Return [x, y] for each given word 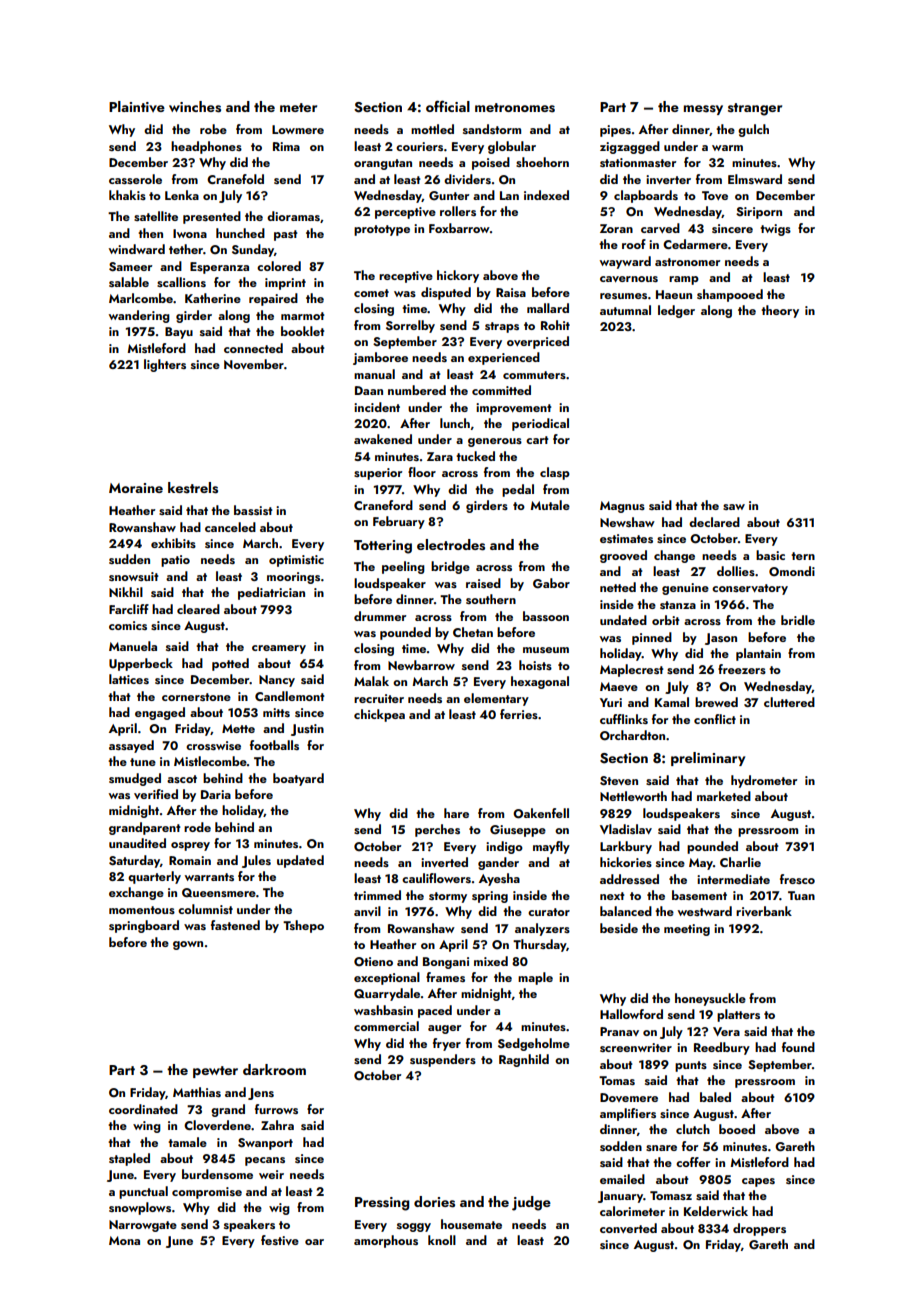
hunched [240, 233]
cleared [198, 609]
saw [734, 507]
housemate [471, 1224]
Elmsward [755, 179]
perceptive [405, 213]
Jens [261, 1094]
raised [483, 583]
